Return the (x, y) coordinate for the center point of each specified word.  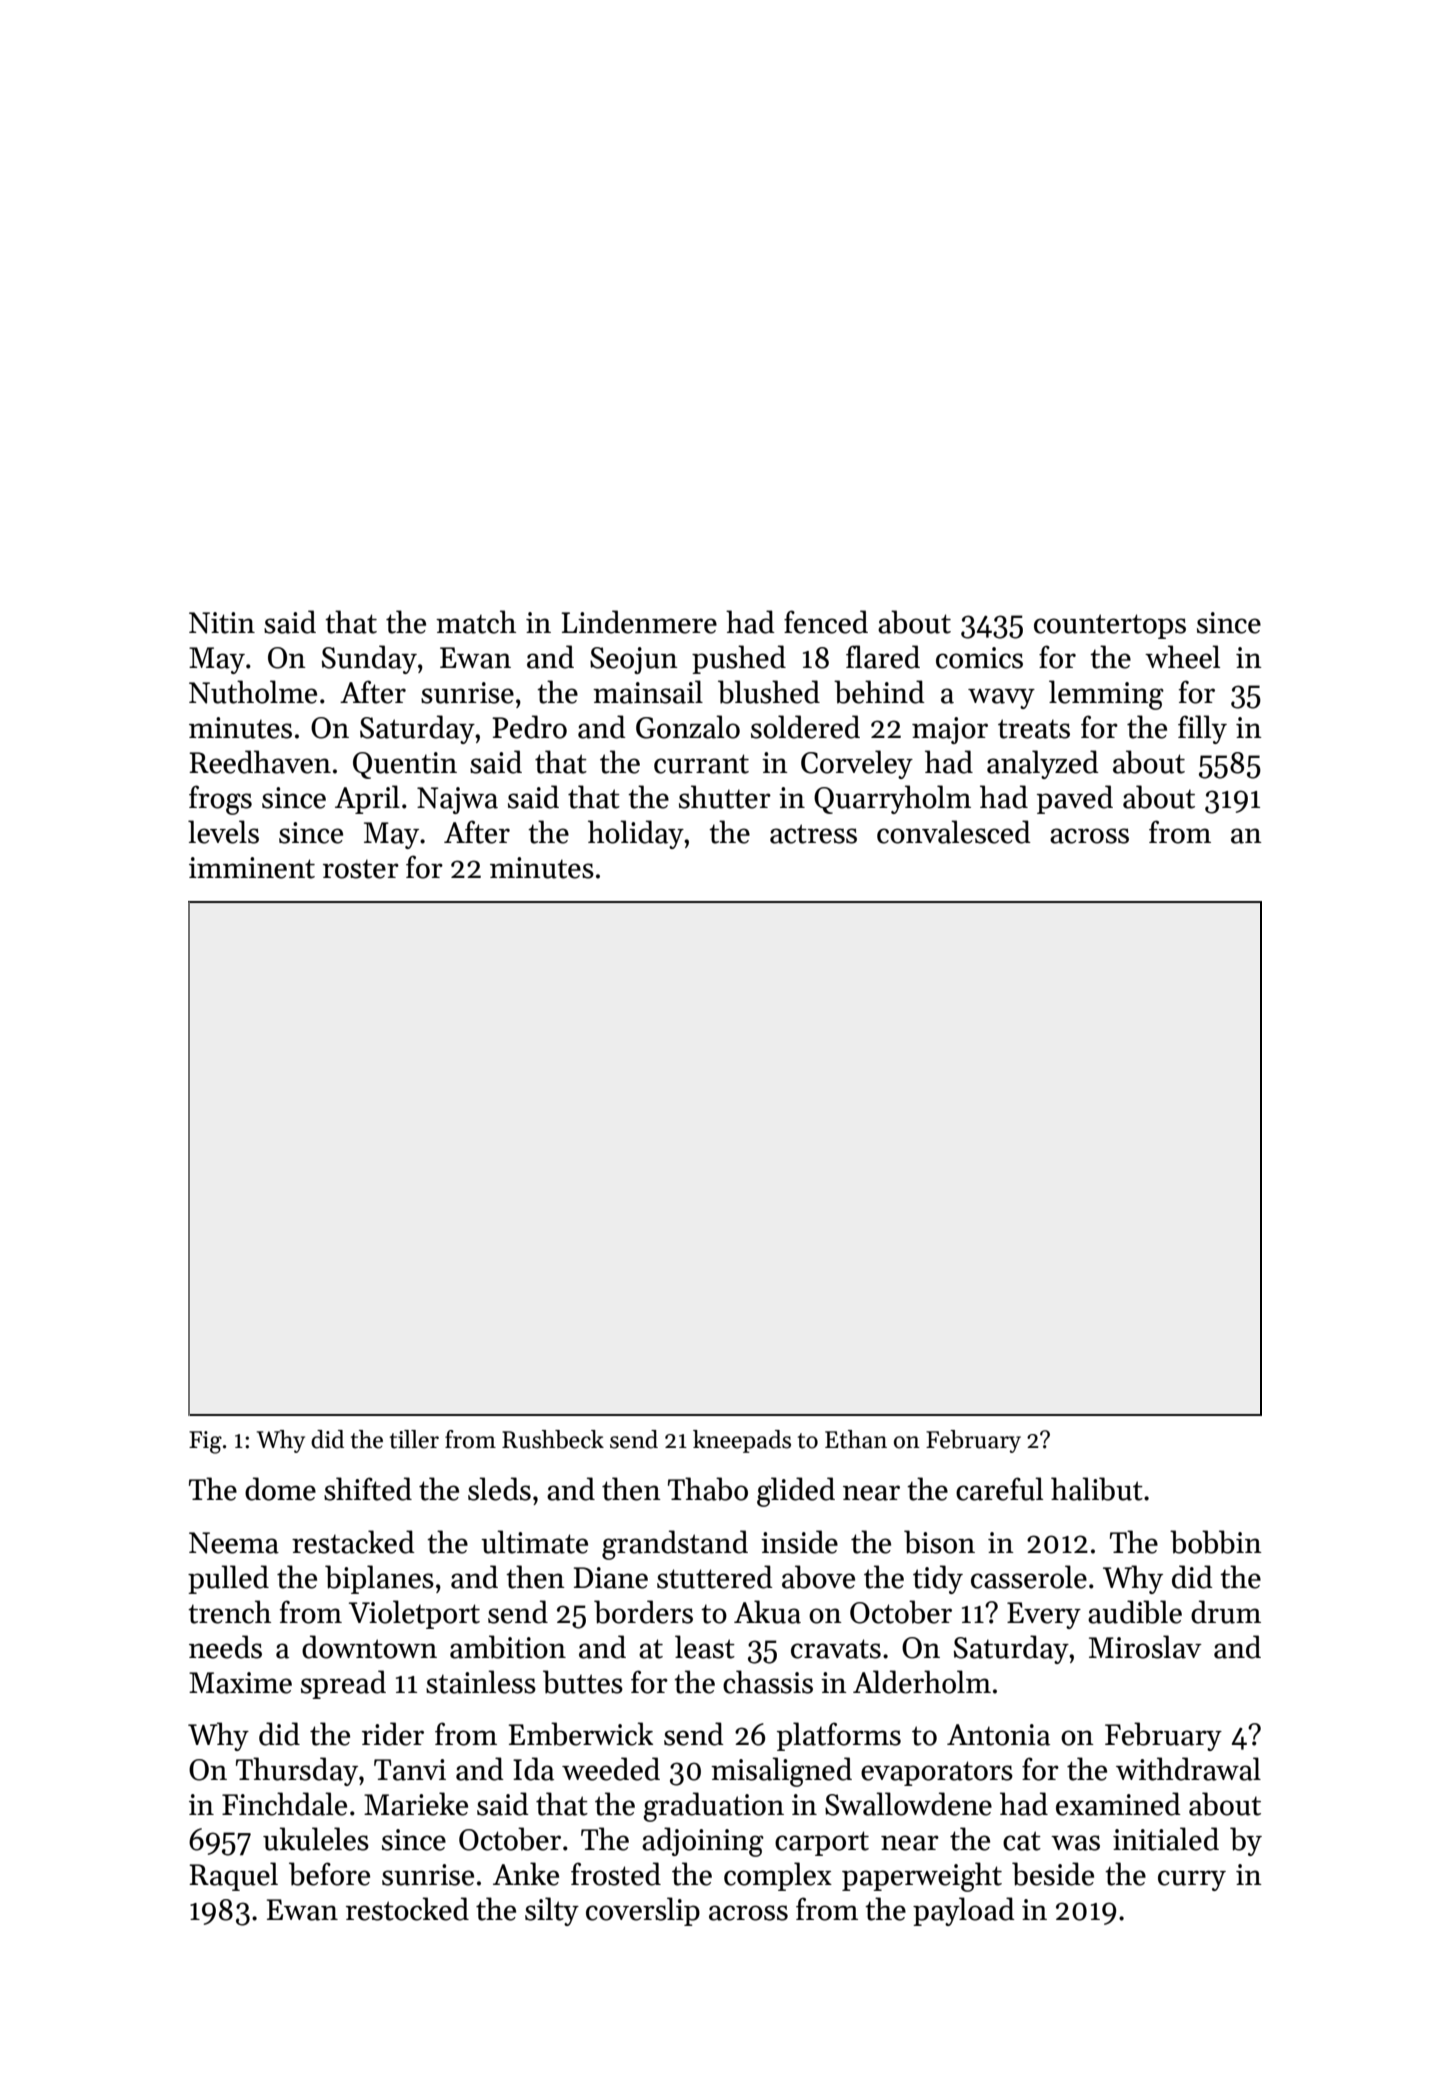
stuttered (715, 1577)
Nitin (222, 623)
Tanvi (410, 1770)
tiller (414, 1439)
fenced (826, 622)
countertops (1110, 626)
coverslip (643, 1911)
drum (1226, 1612)
